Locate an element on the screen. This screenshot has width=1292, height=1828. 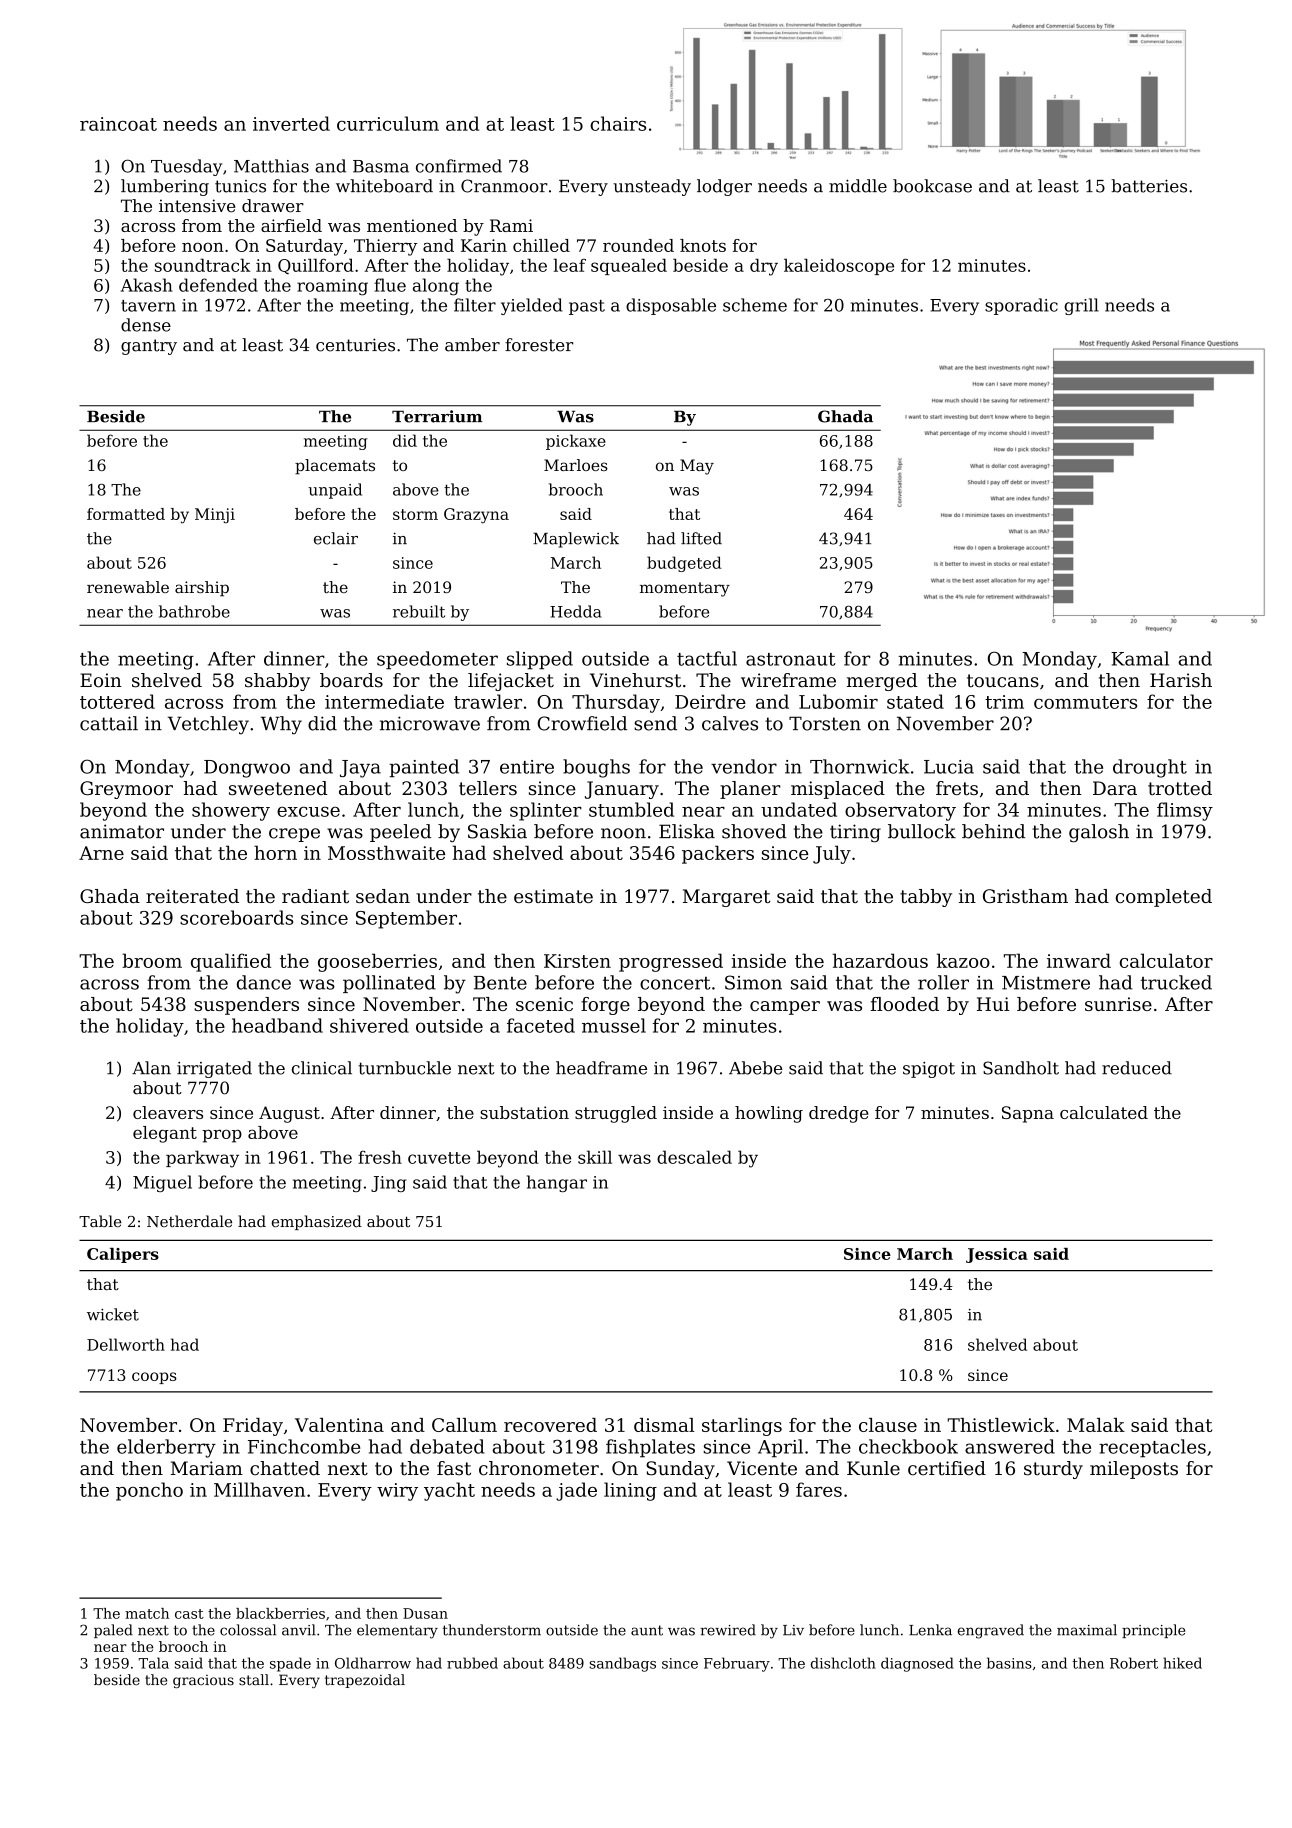
Eliska is located at coordinates (687, 831).
